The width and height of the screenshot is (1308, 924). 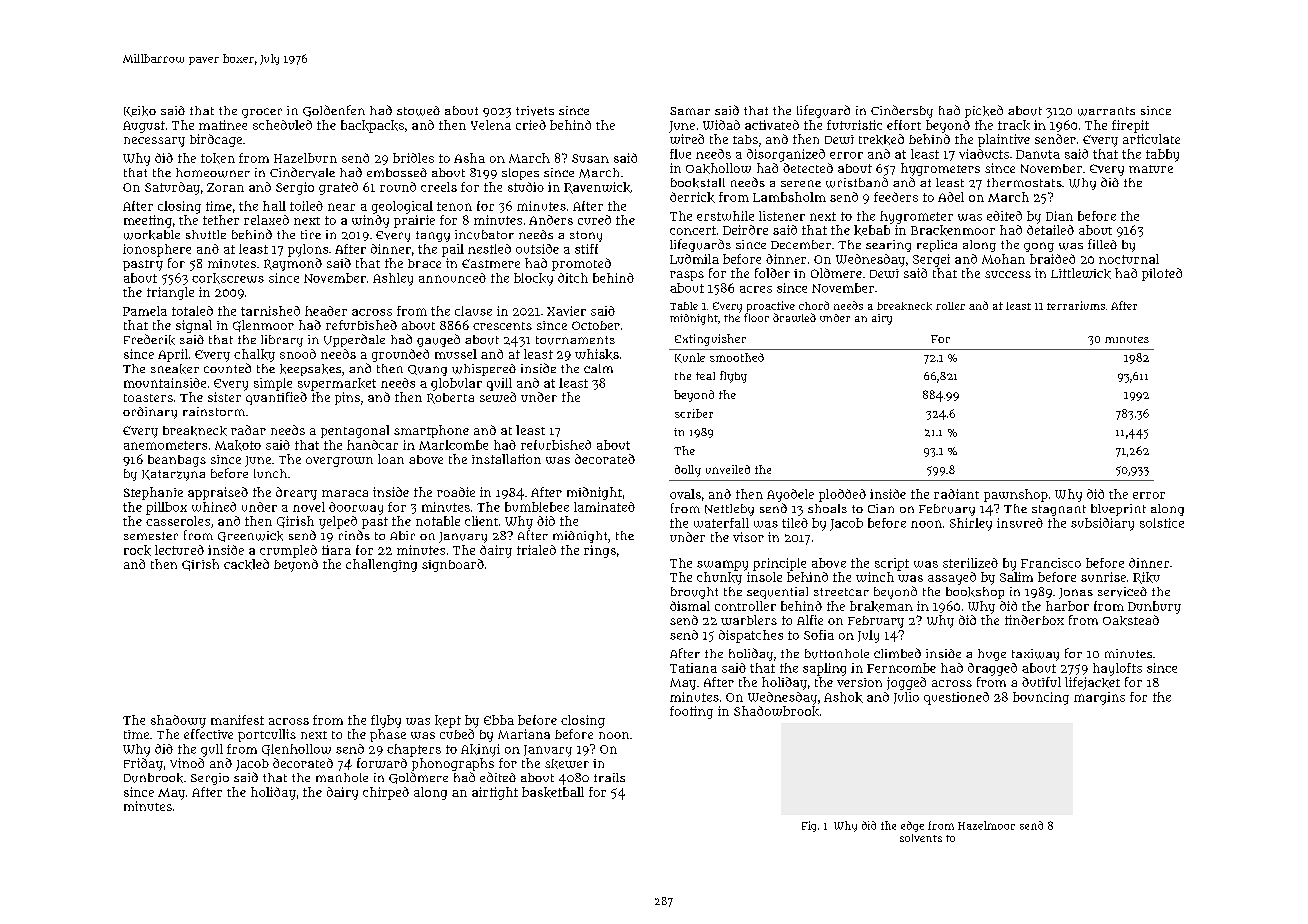 What do you see at coordinates (177, 461) in the screenshot?
I see `beanbags` at bounding box center [177, 461].
